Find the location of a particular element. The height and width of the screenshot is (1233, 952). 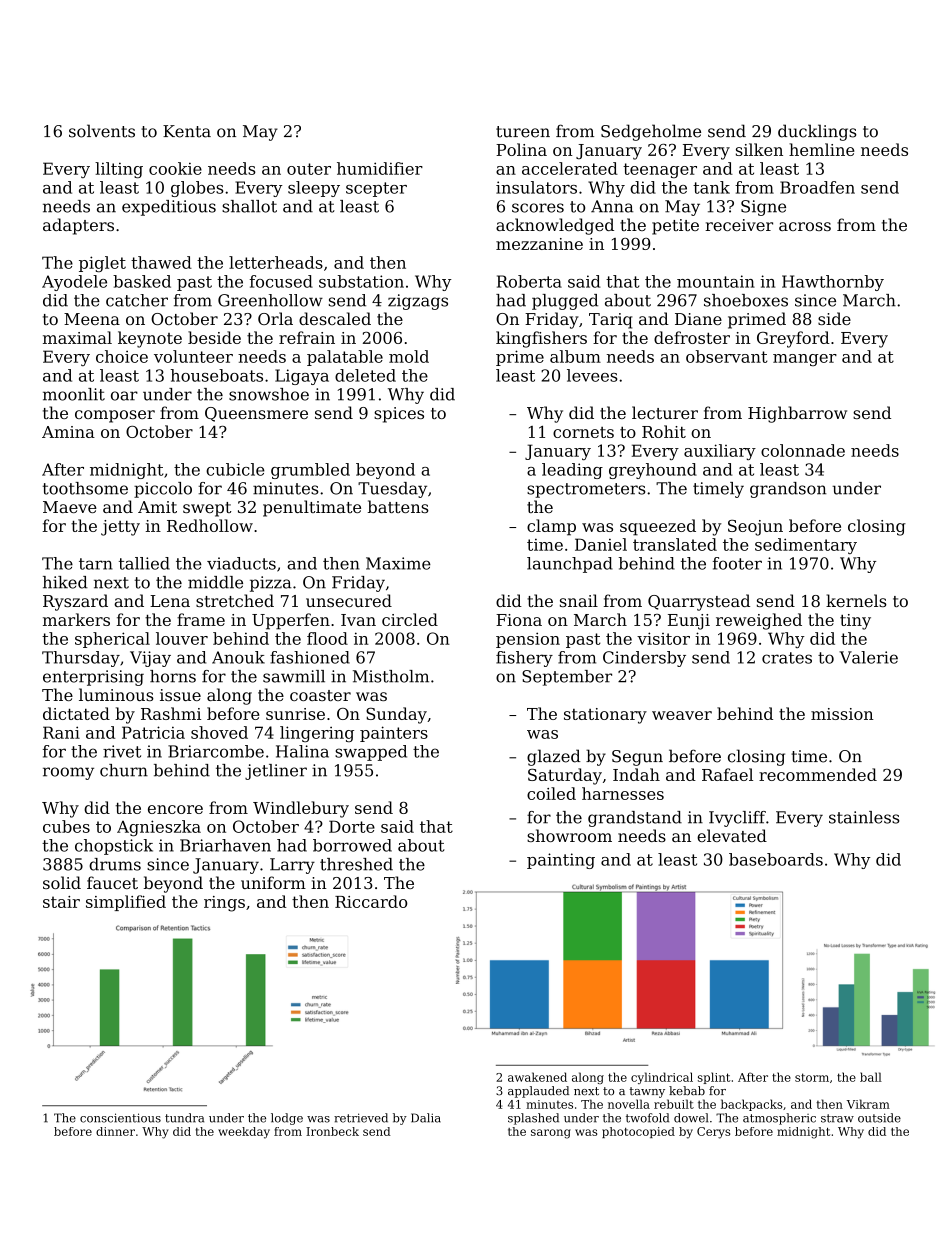

Dorte is located at coordinates (352, 826).
